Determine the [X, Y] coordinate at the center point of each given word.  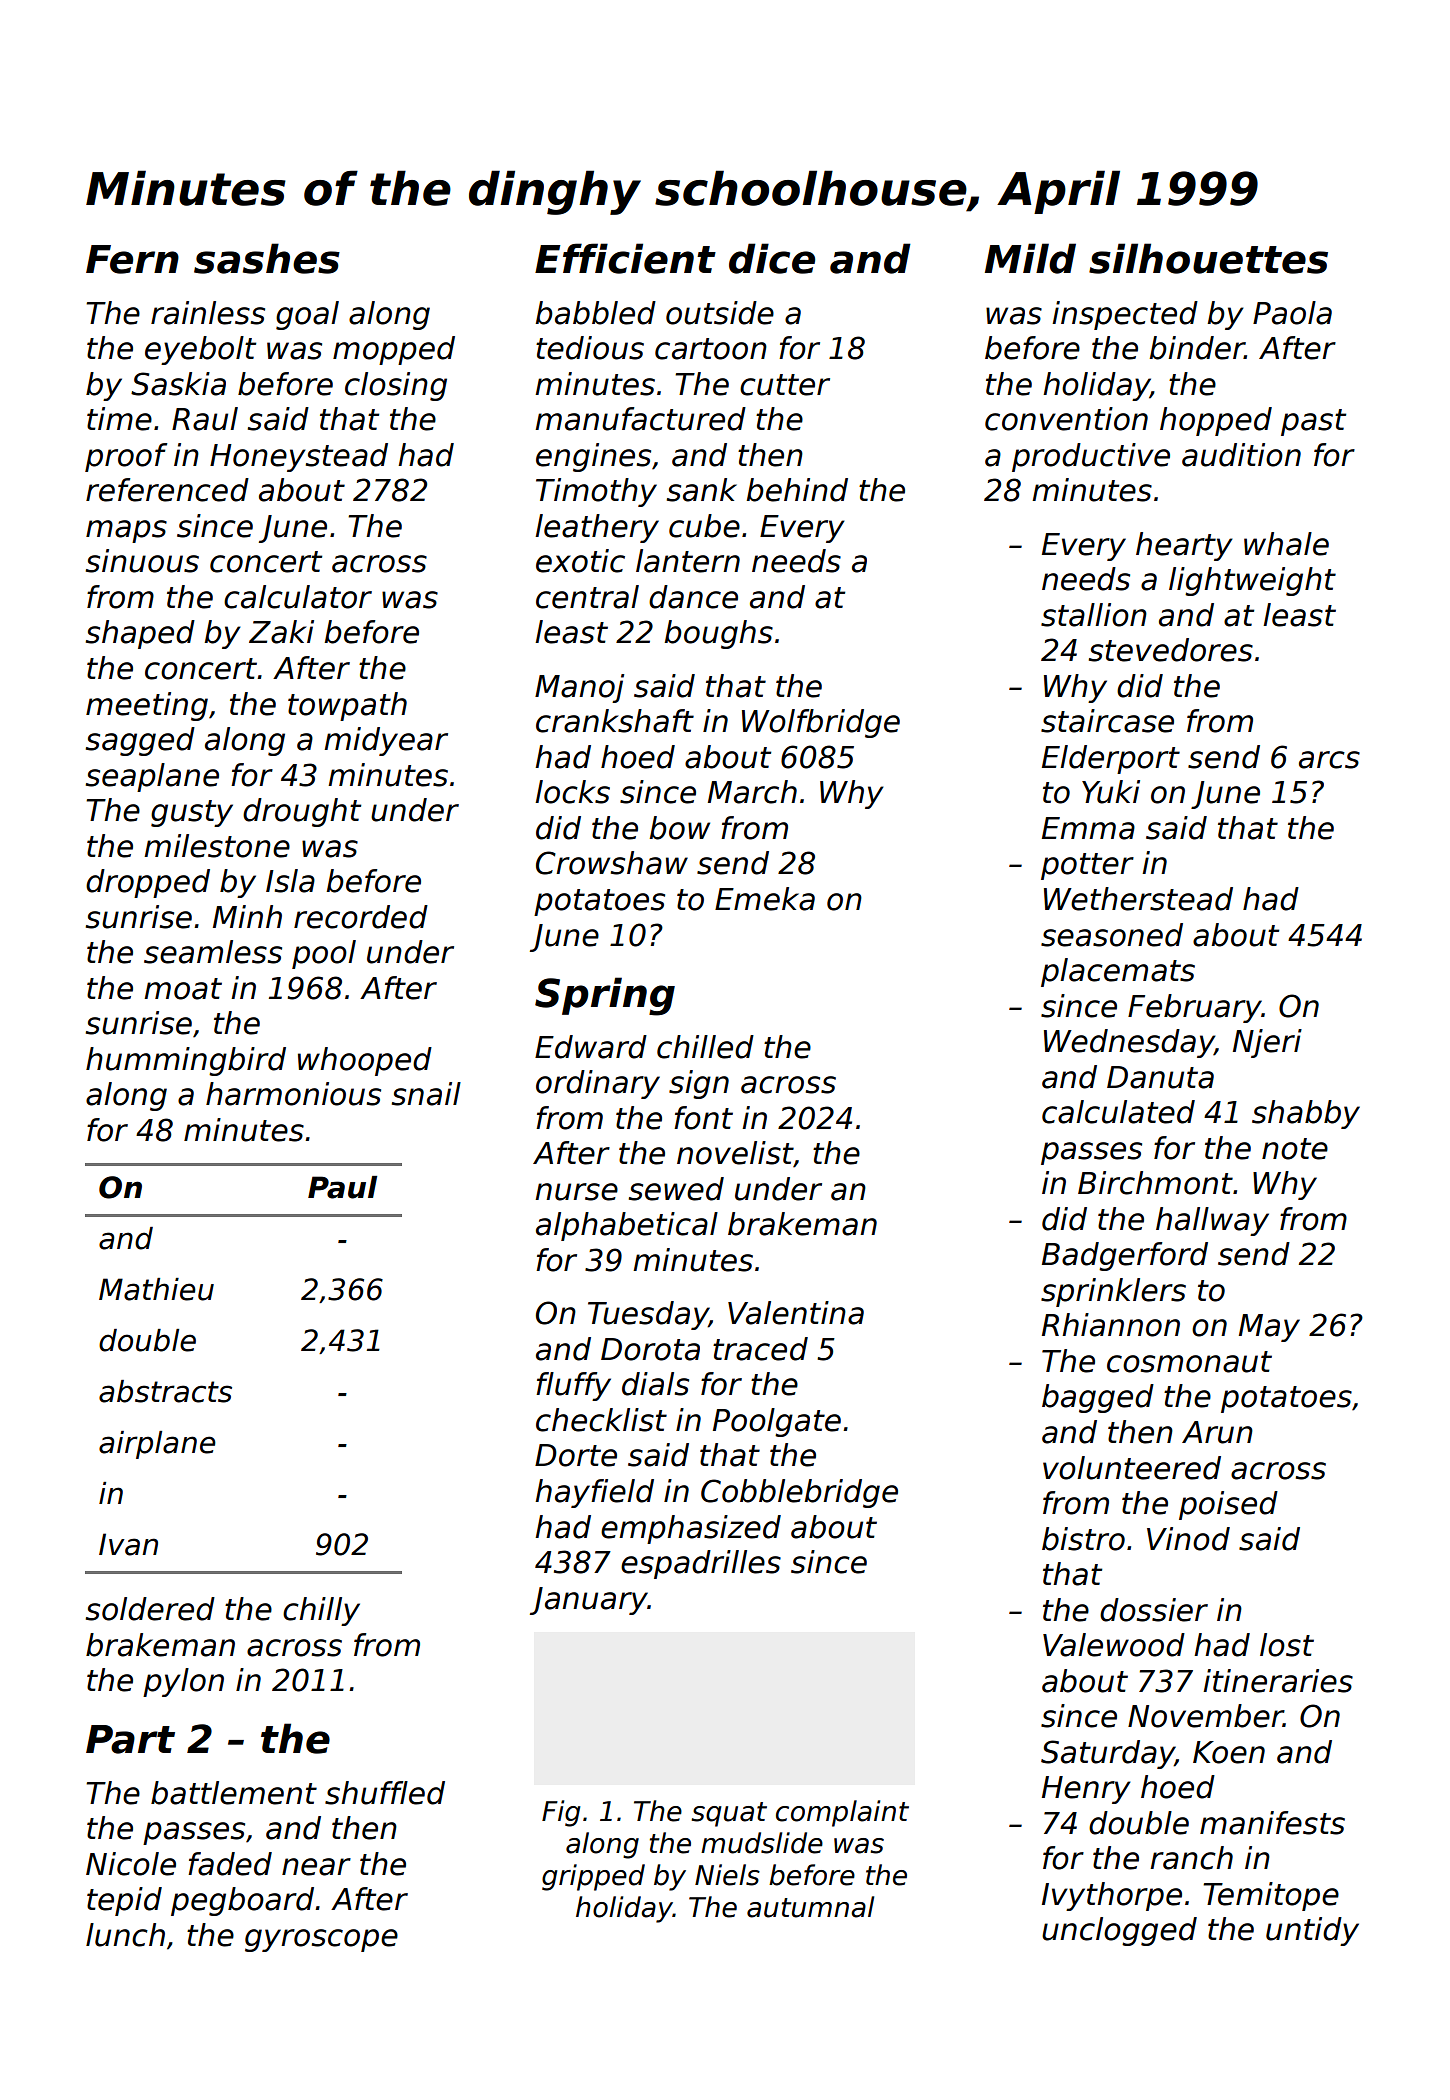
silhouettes [1208, 258]
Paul [342, 1187]
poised [1228, 1505]
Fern [132, 259]
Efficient [625, 258]
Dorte [576, 1455]
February [1195, 1008]
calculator [298, 597]
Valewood [1114, 1645]
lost [1287, 1645]
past [1313, 422]
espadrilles [701, 1564]
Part [130, 1739]
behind [797, 490]
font [703, 1118]
